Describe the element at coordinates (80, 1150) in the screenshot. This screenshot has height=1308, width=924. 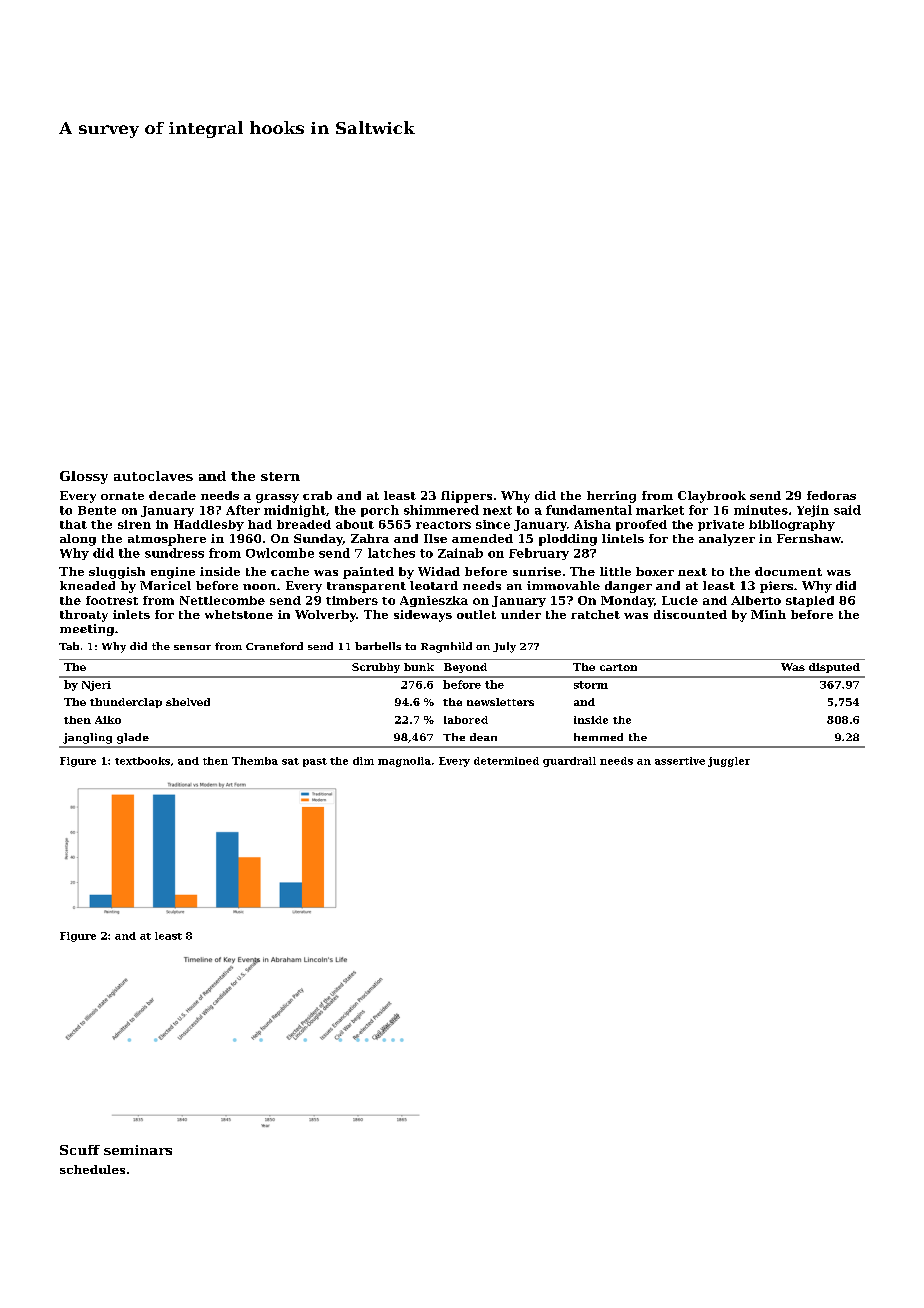
I see `Scuff` at that location.
